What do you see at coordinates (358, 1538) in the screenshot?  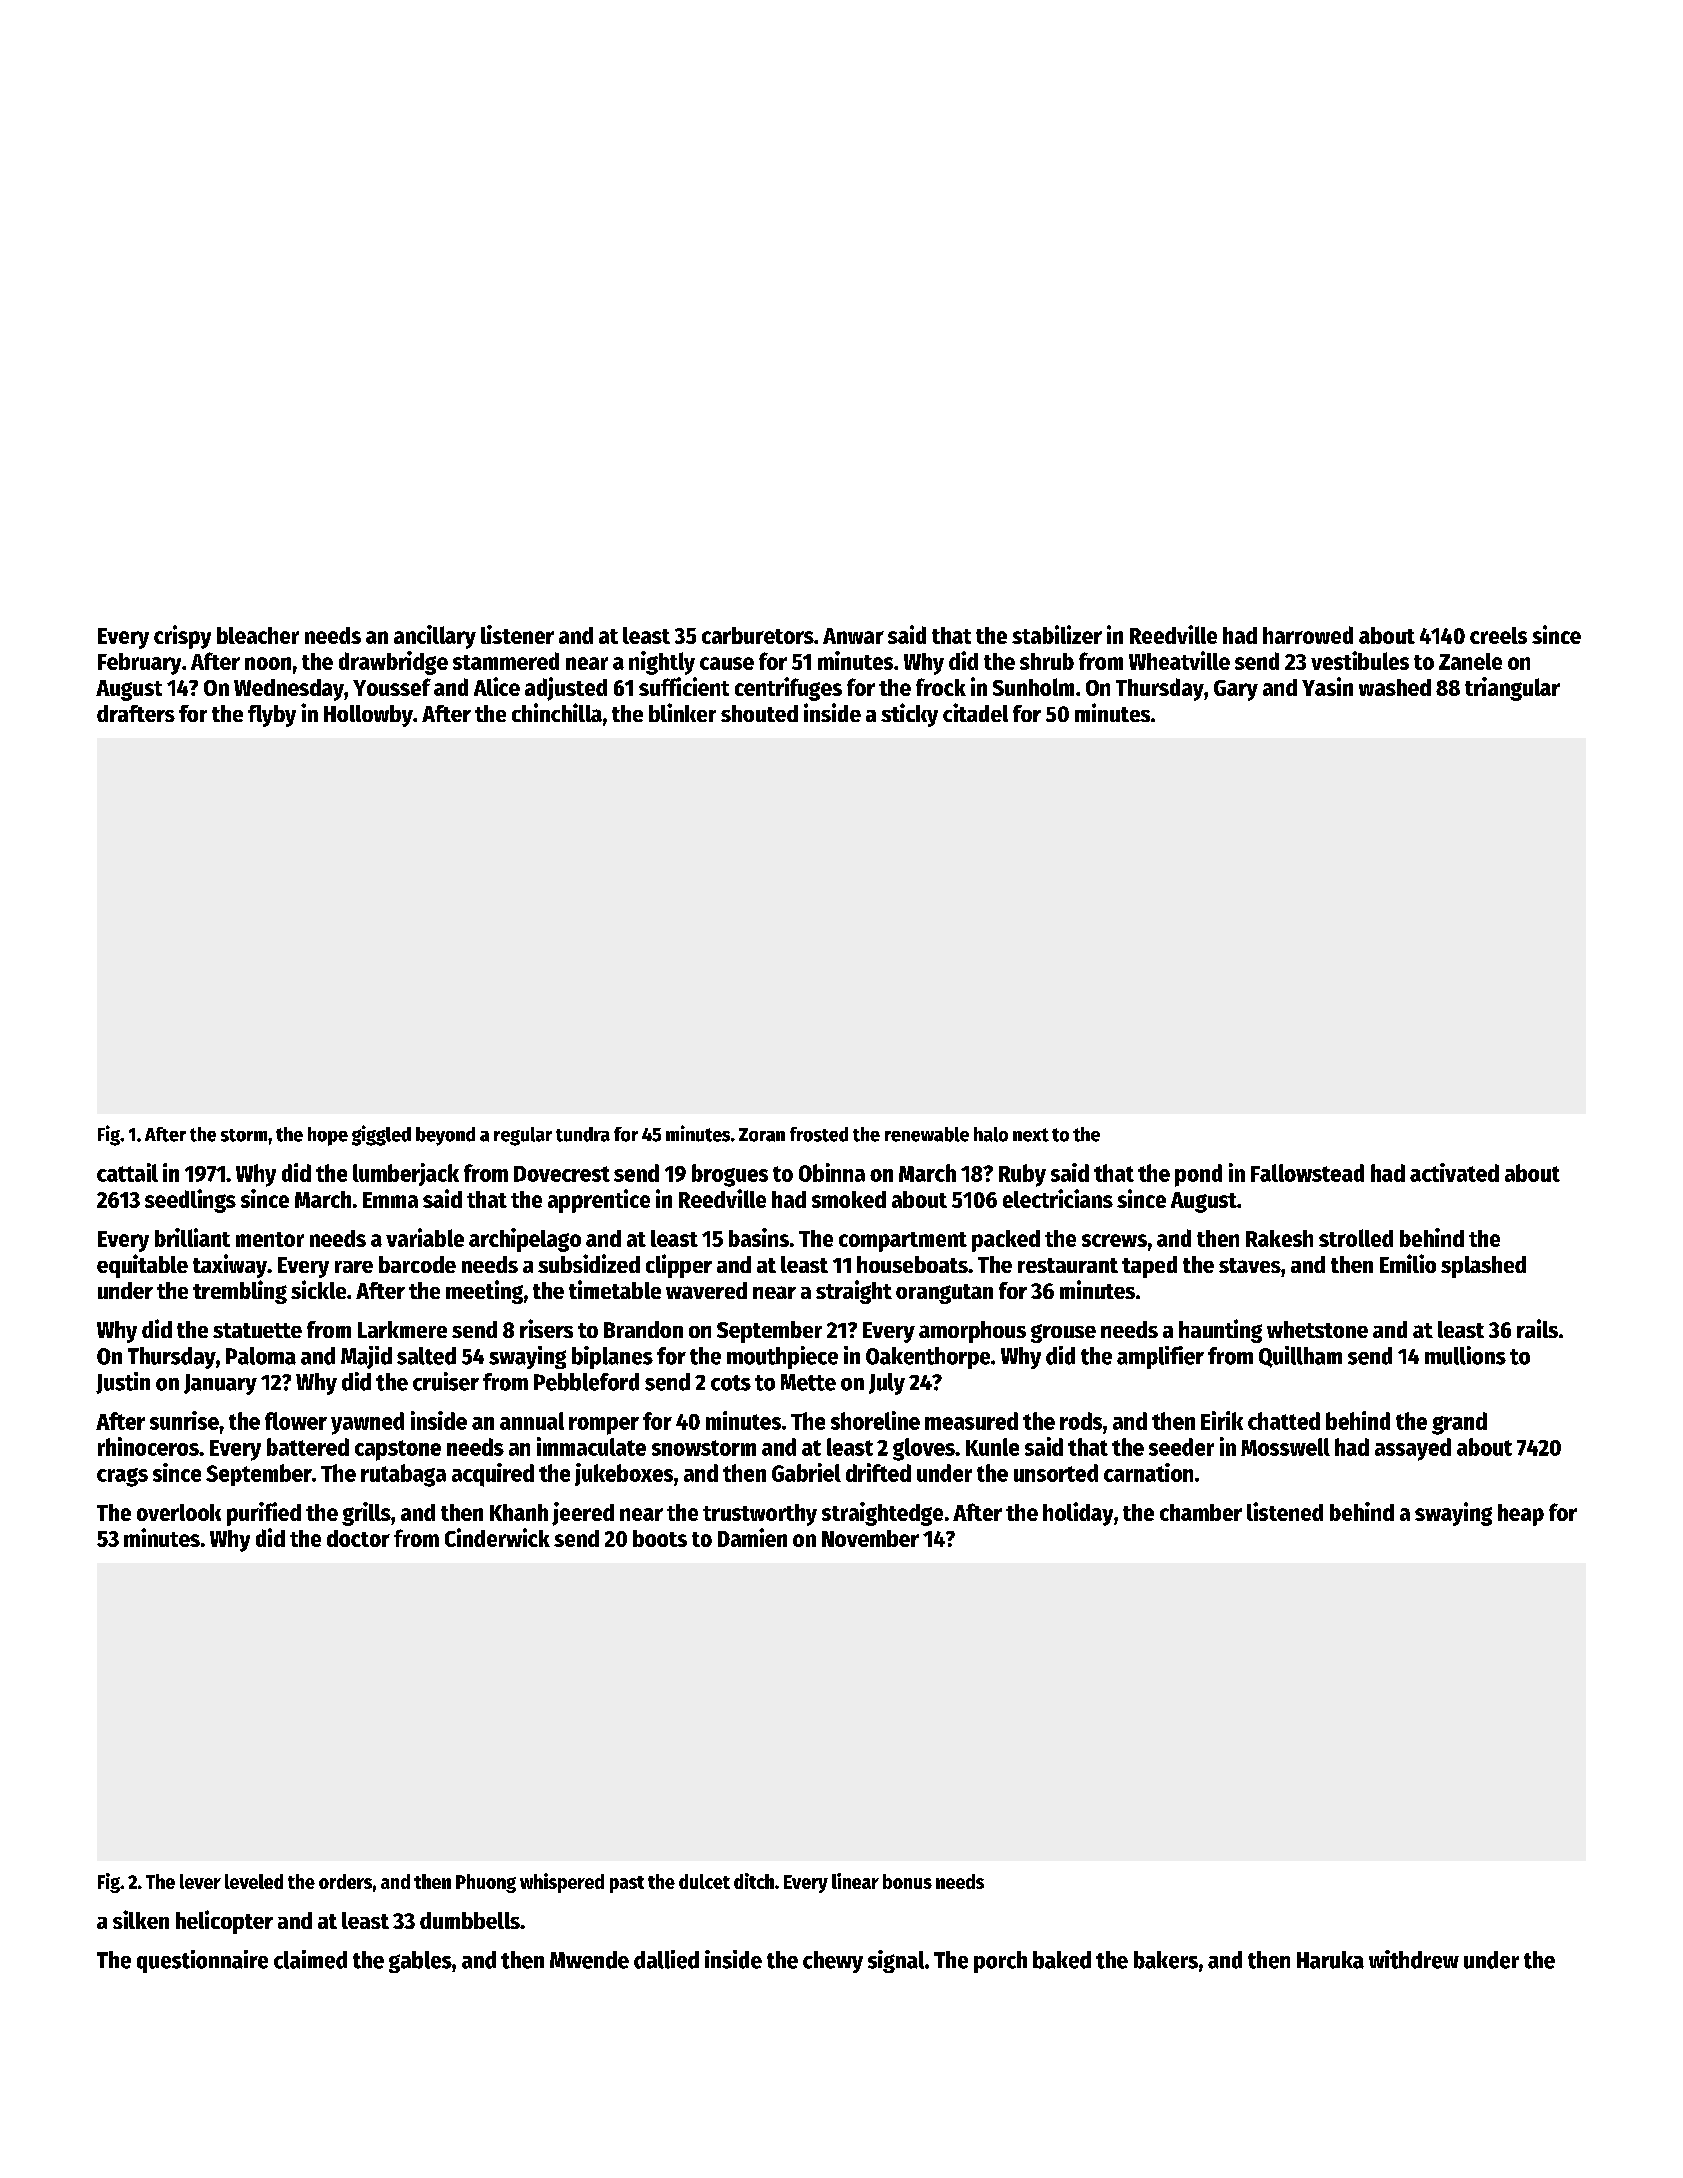 I see `doctor` at bounding box center [358, 1538].
